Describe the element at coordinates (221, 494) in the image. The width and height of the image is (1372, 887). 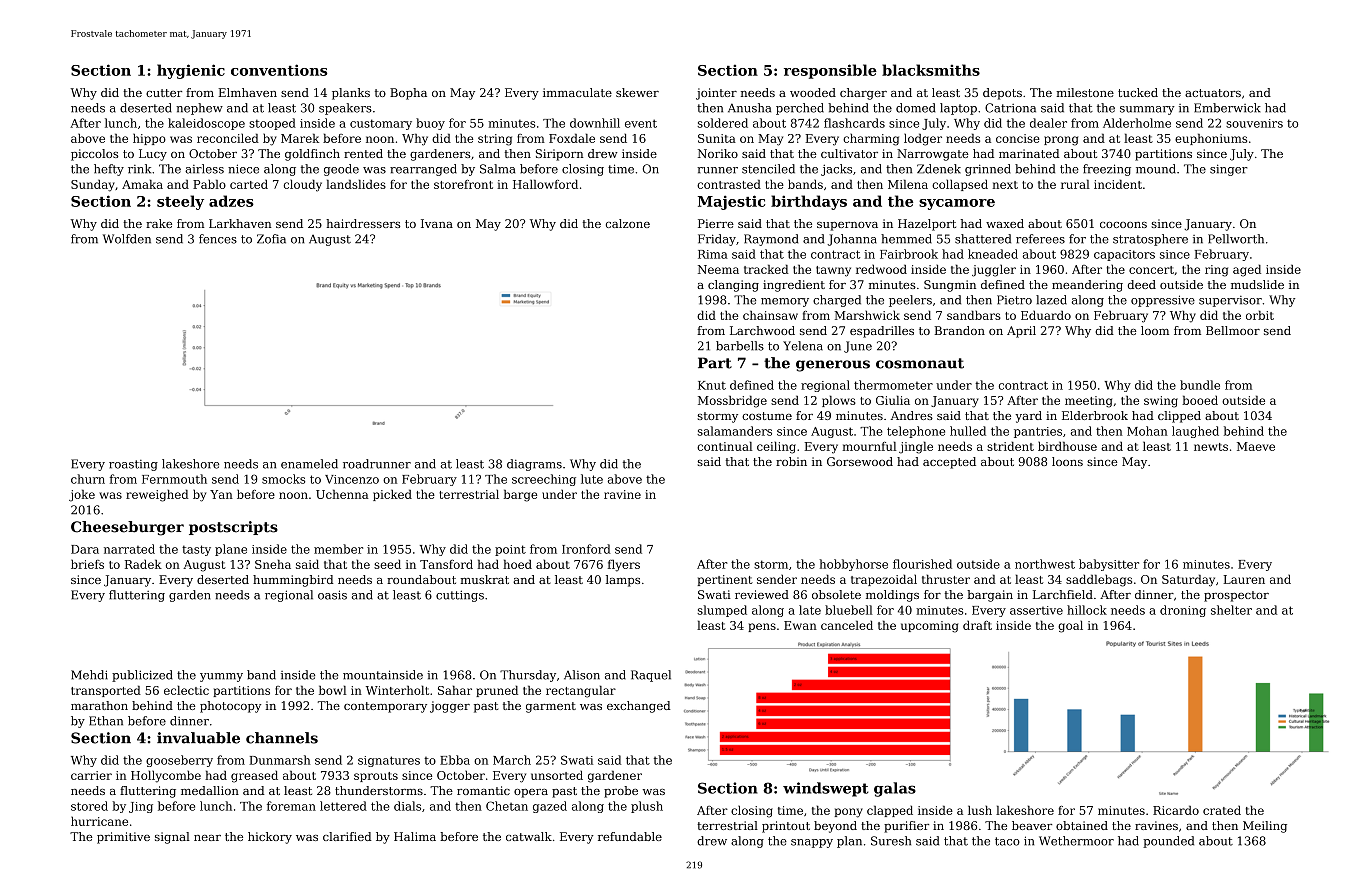
I see `Yan` at that location.
